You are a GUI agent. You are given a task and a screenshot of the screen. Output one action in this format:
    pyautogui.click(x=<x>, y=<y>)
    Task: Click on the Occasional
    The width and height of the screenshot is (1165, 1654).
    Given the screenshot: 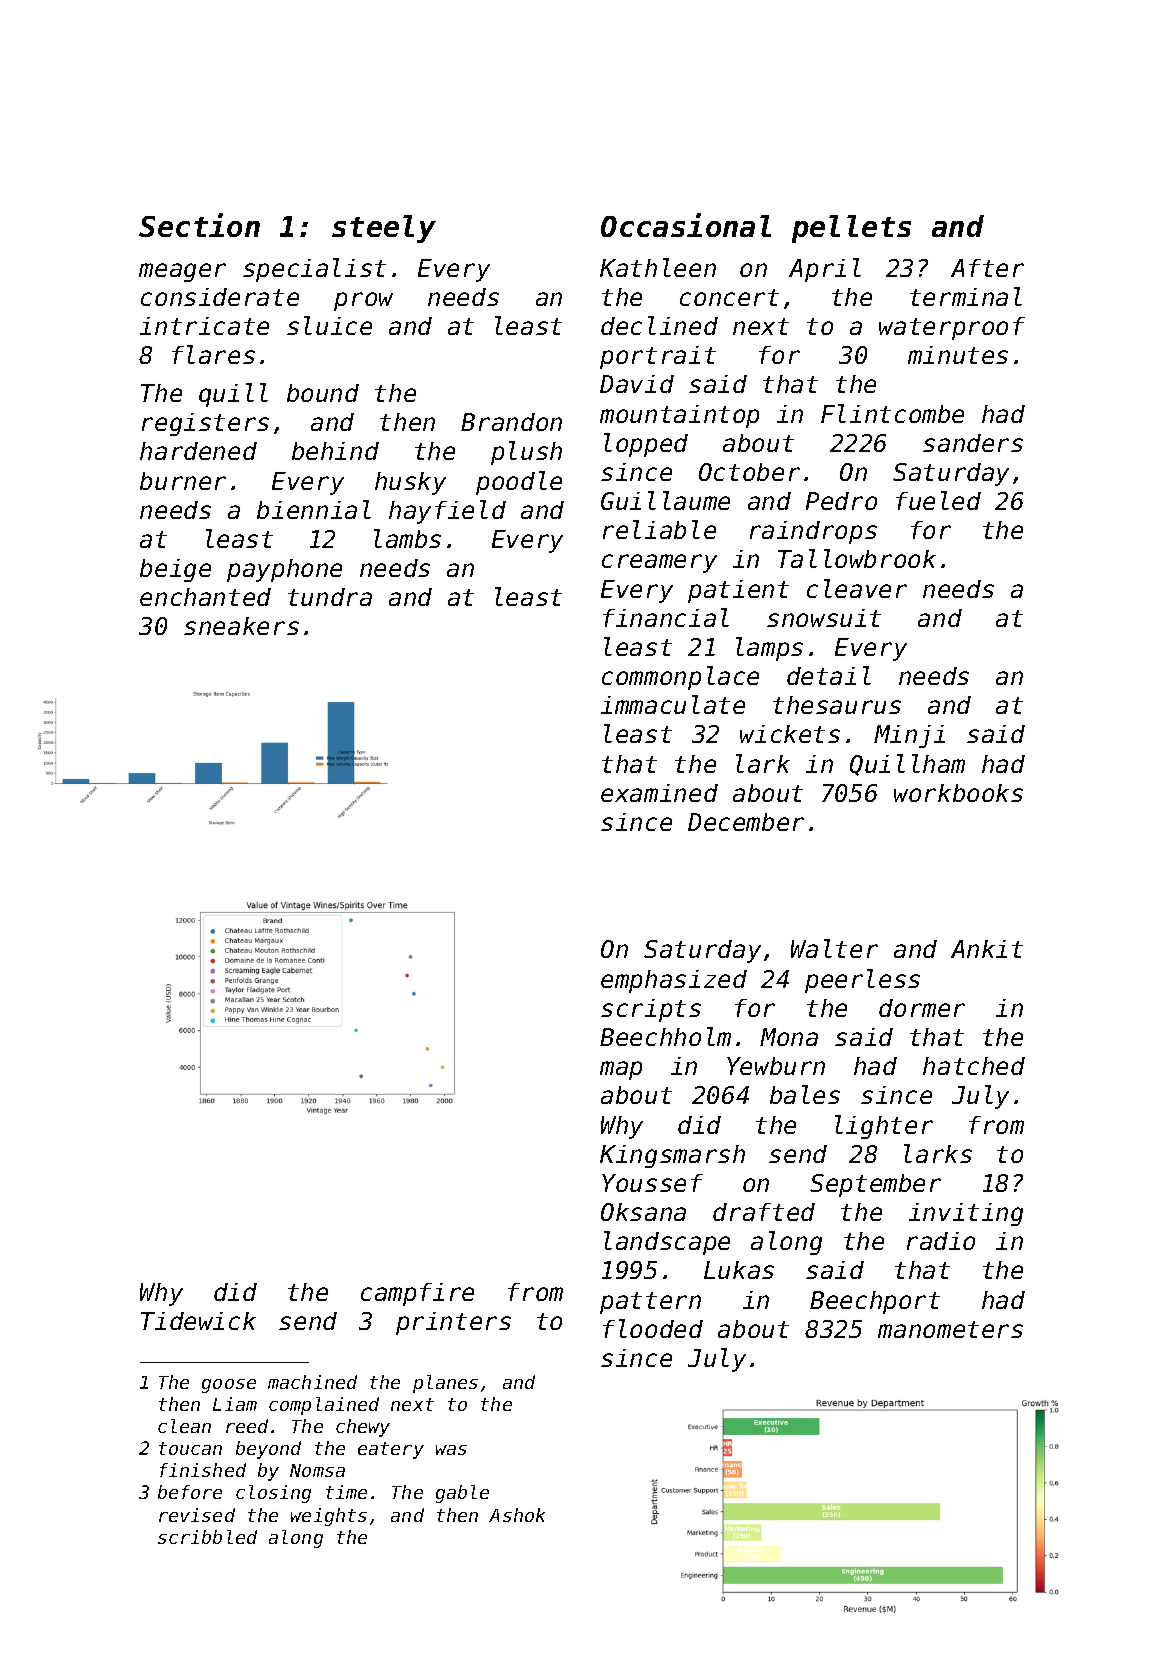 What is the action you would take?
    pyautogui.click(x=686, y=225)
